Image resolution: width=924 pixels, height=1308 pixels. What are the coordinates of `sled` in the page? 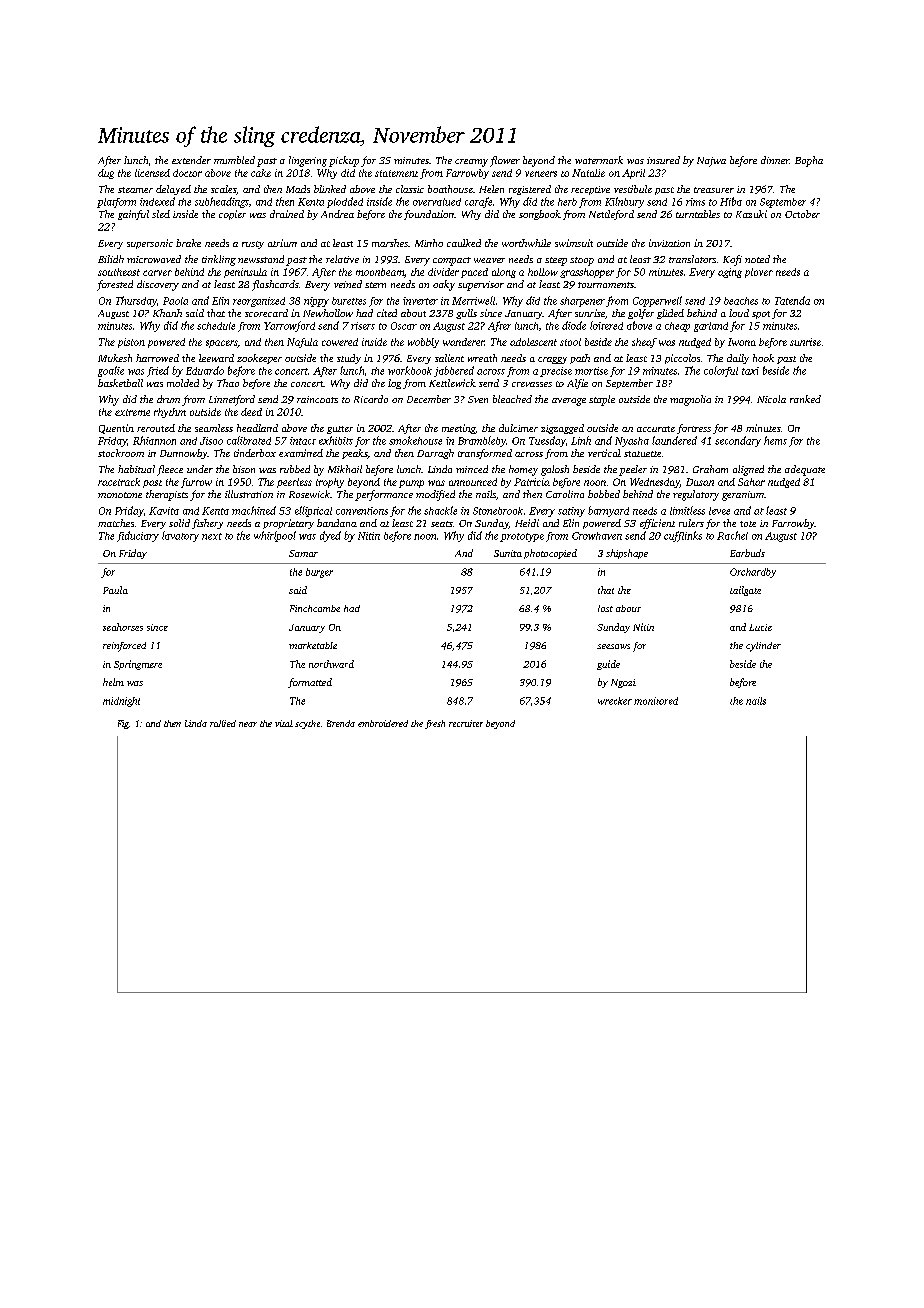 It's located at (161, 214).
